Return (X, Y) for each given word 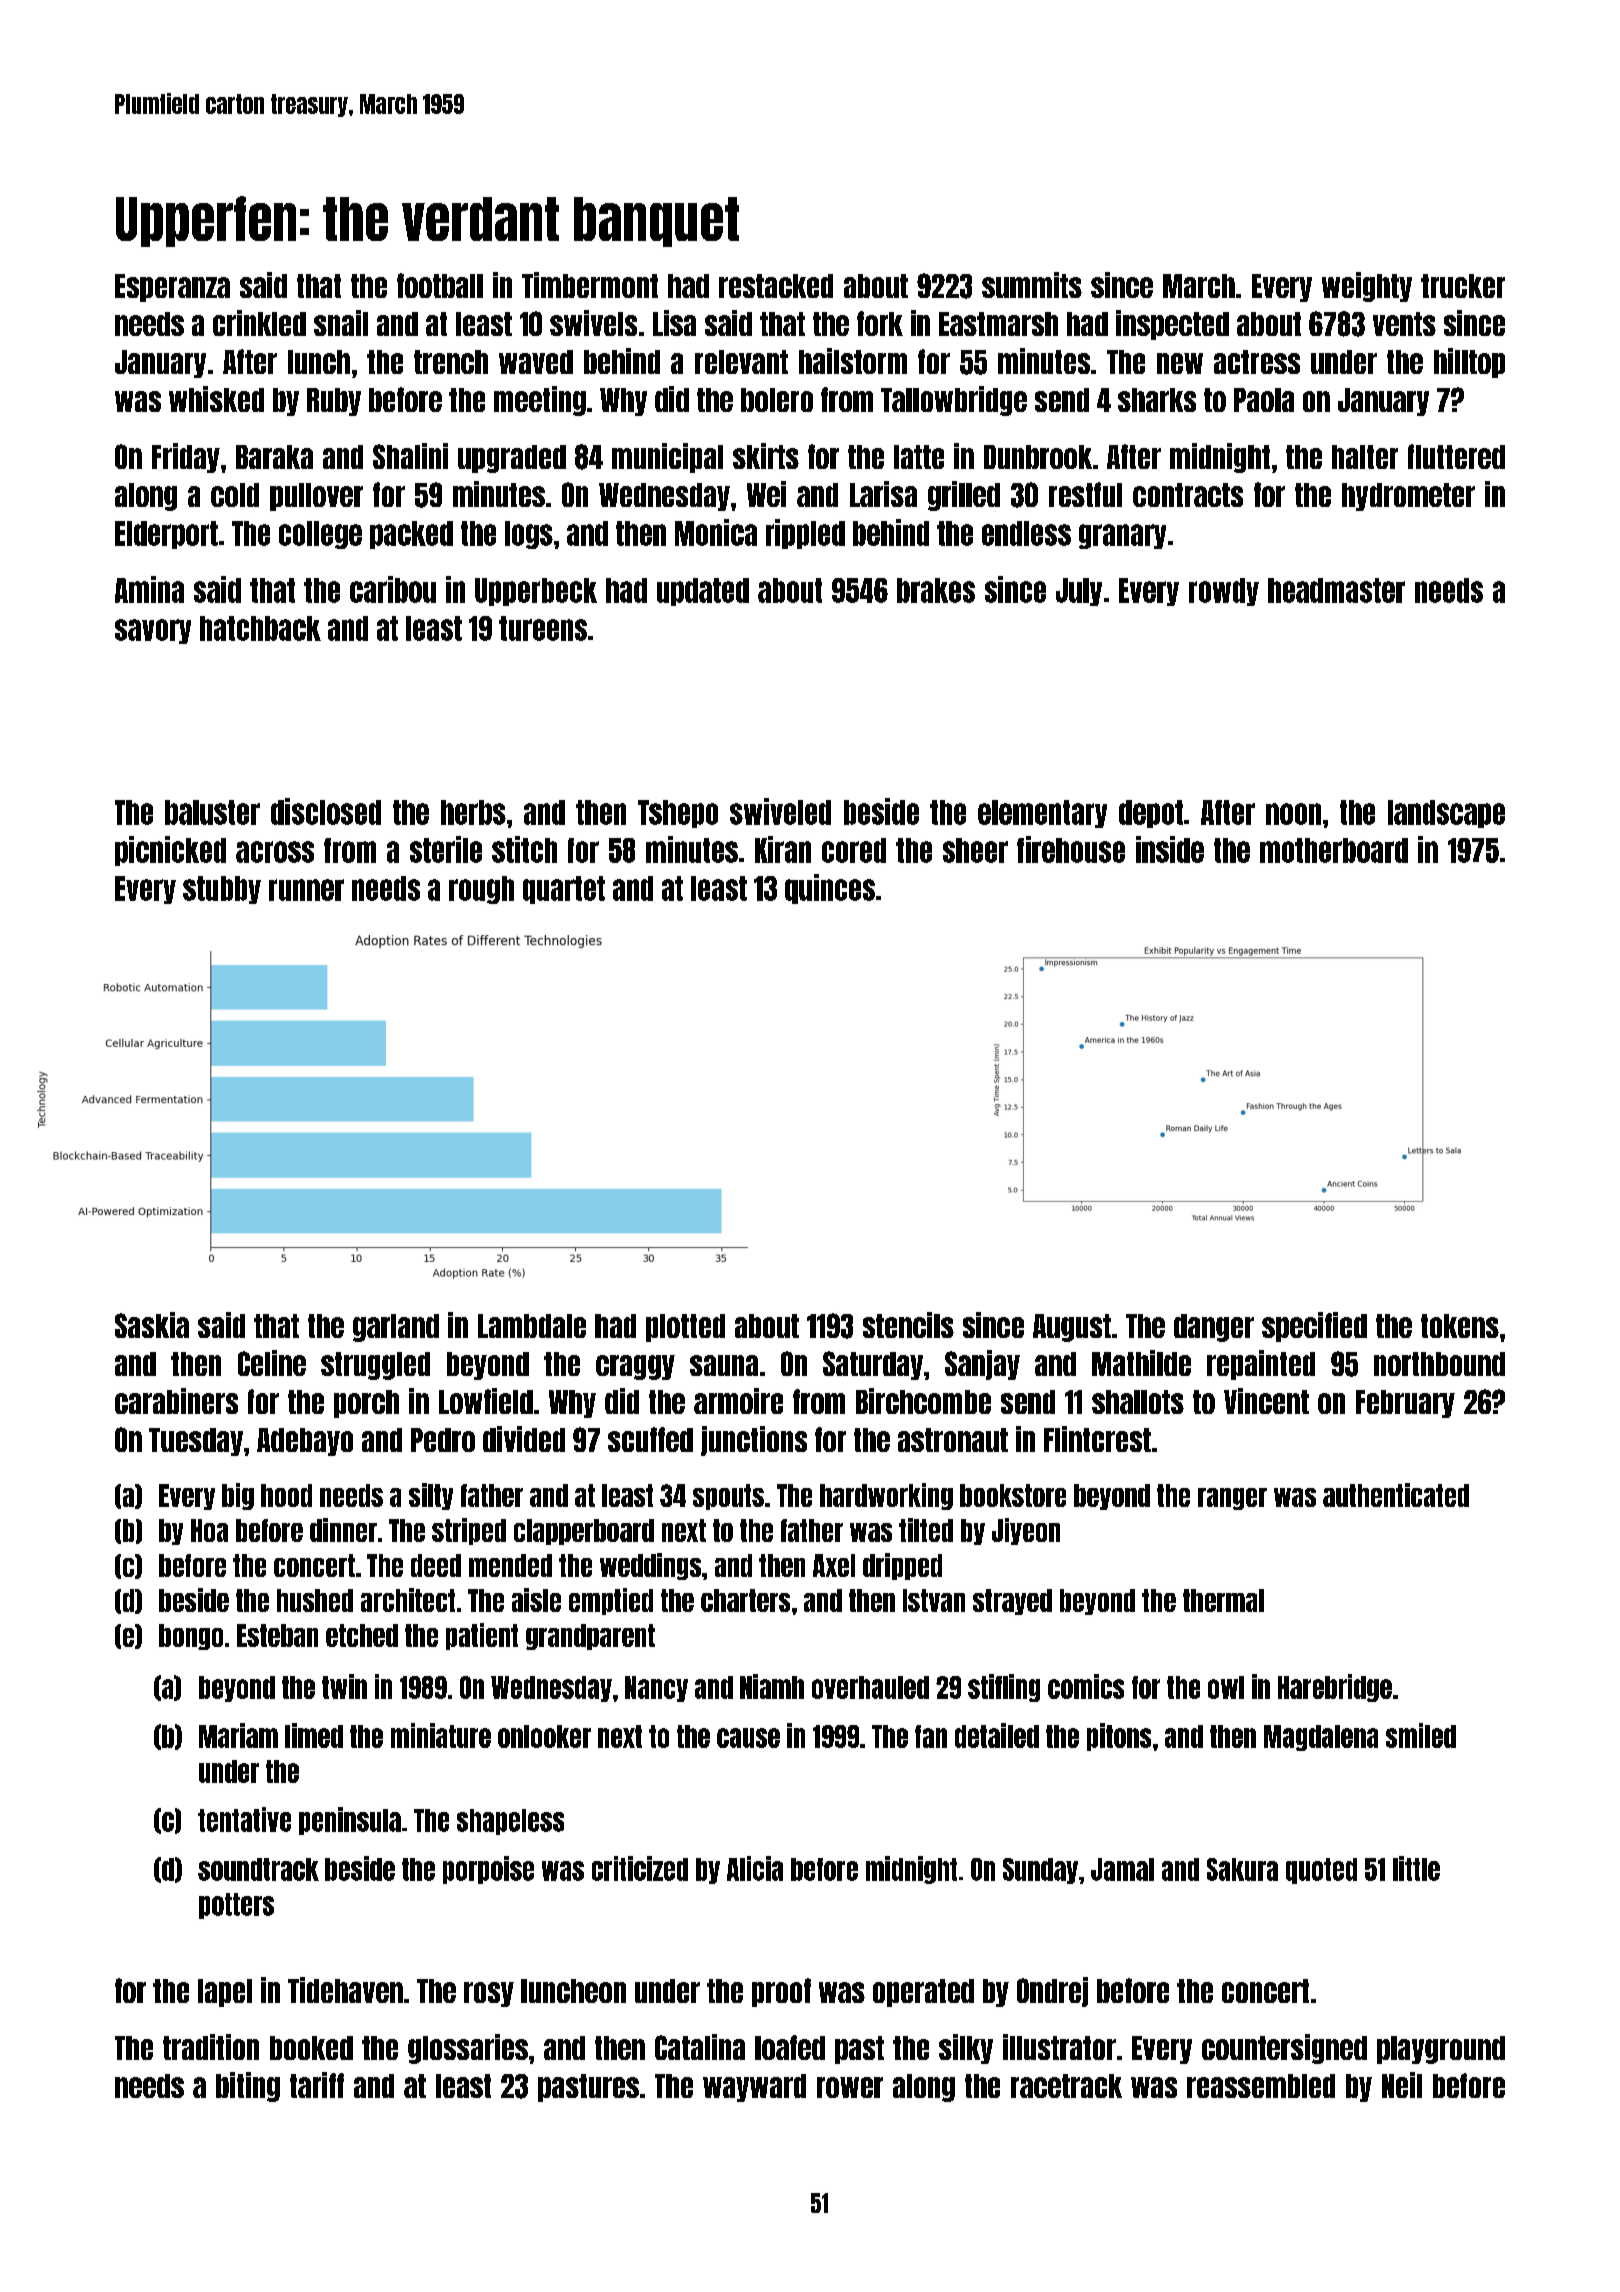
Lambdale (532, 1326)
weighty (1367, 287)
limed (314, 1735)
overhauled (870, 1687)
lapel (225, 1993)
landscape (1446, 814)
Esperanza (172, 288)
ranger (1232, 1499)
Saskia (152, 1325)
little (1416, 1868)
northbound (1439, 1364)
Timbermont (590, 285)
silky (966, 2049)
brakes (936, 590)
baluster (212, 812)
